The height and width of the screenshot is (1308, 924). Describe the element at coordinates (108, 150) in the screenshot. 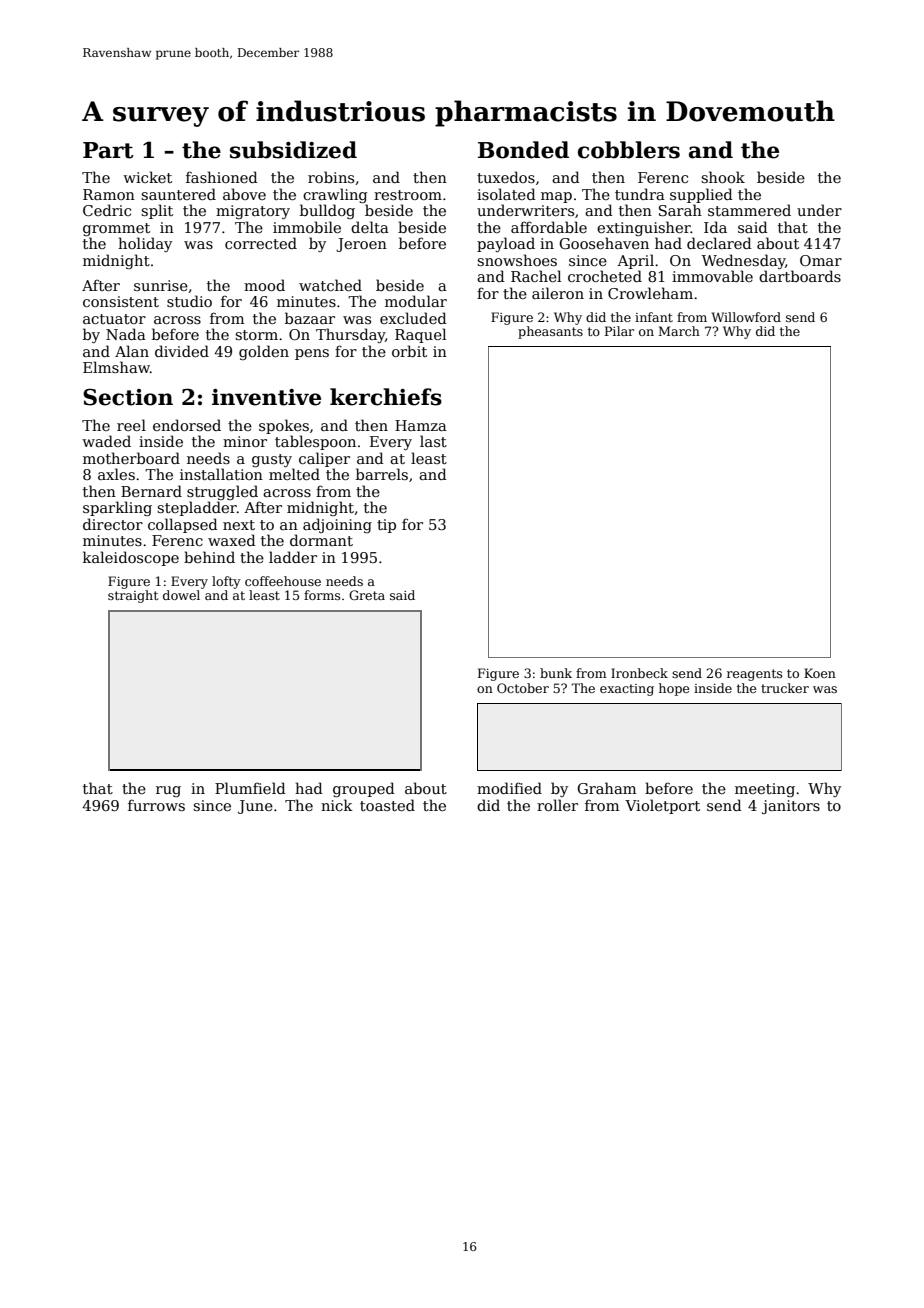

I see `Part` at that location.
